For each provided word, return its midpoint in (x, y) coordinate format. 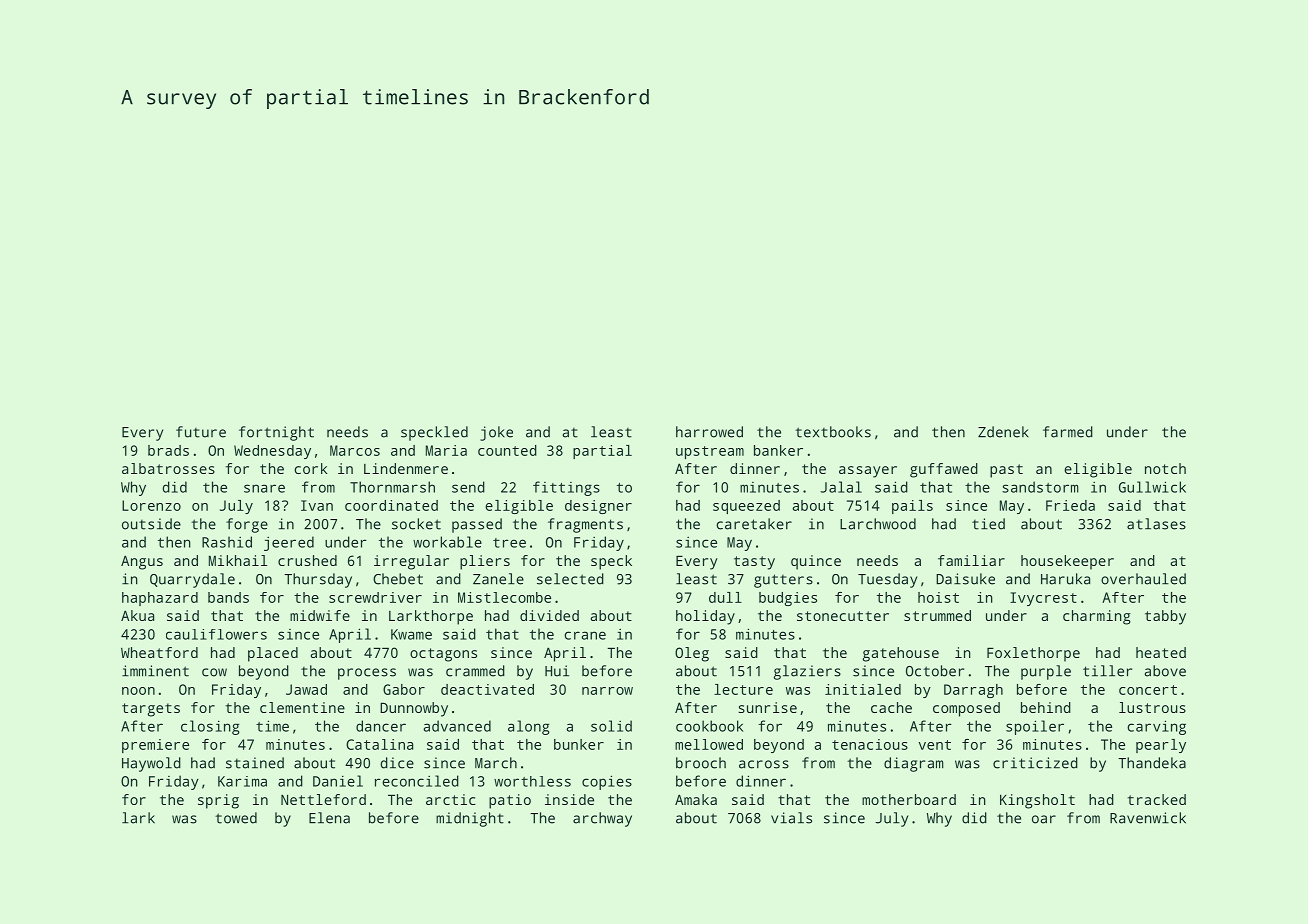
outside (151, 524)
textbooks (833, 432)
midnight (470, 819)
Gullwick (1152, 487)
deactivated (487, 689)
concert (1148, 690)
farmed (1068, 432)
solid (611, 726)
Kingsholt (1037, 801)
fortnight (276, 433)
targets (151, 710)
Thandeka (1152, 763)
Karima (242, 781)
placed (273, 654)
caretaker (754, 524)
